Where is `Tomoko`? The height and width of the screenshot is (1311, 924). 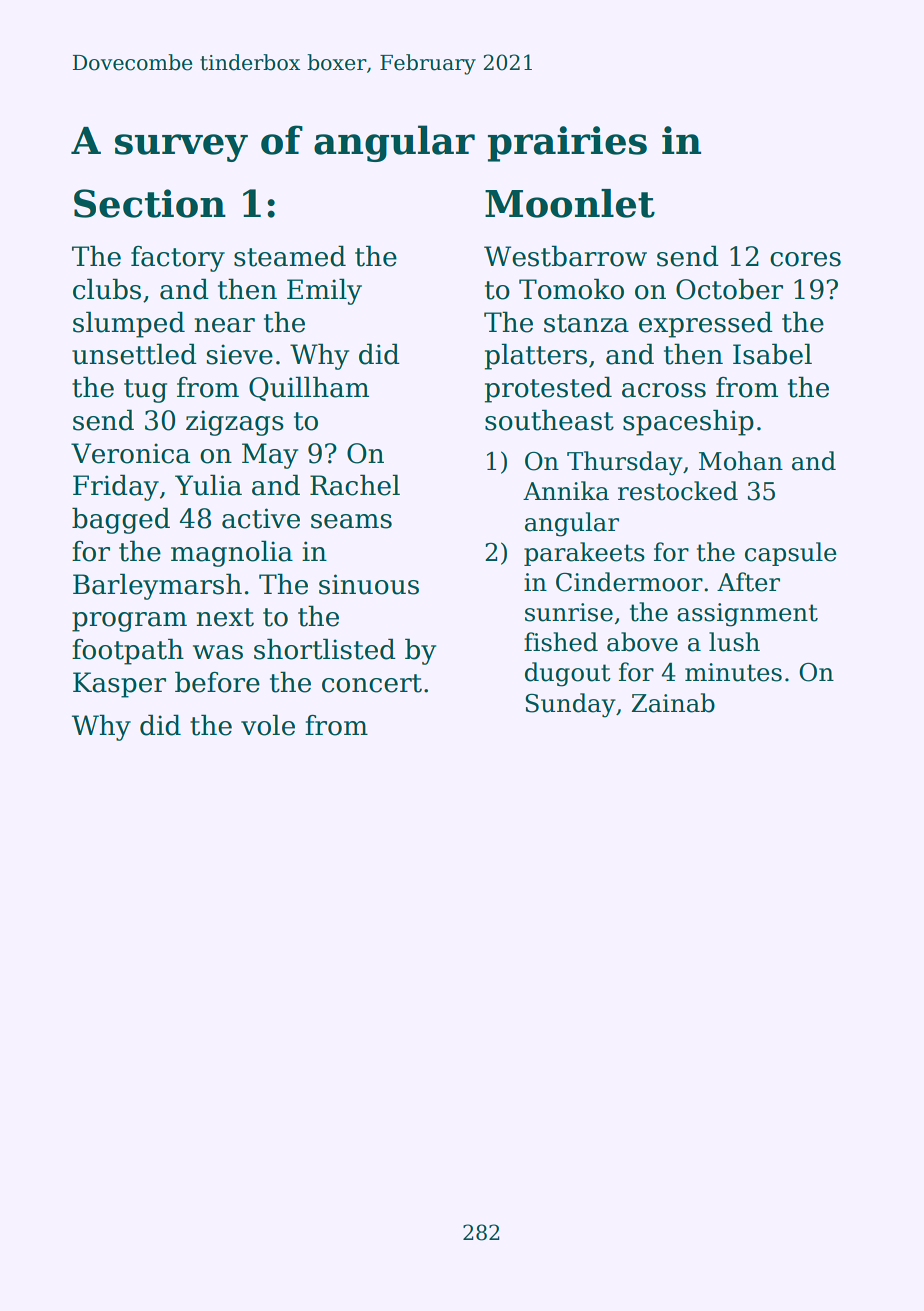
Tomoko is located at coordinates (571, 289).
